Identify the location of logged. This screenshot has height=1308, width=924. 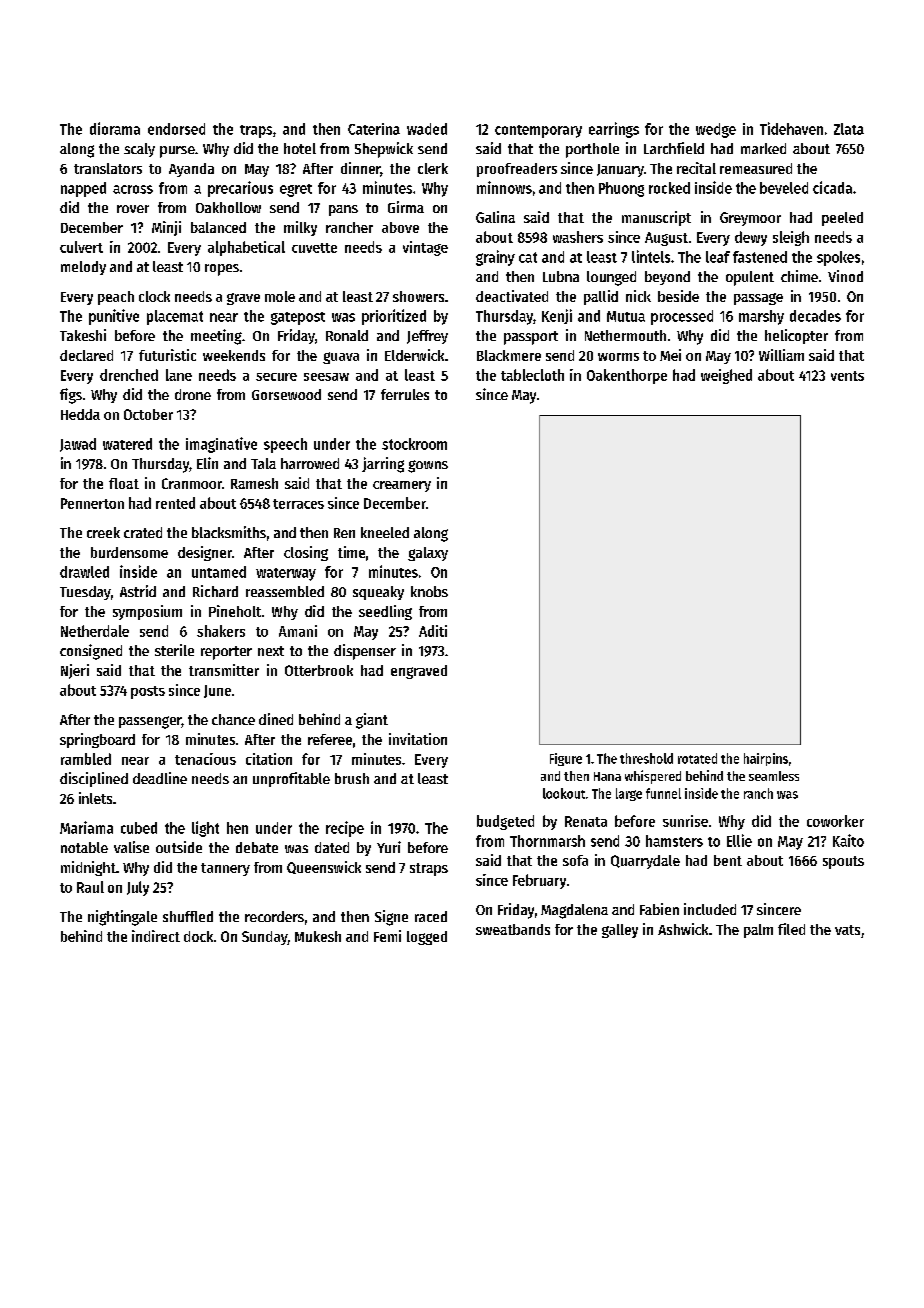
(427, 938).
